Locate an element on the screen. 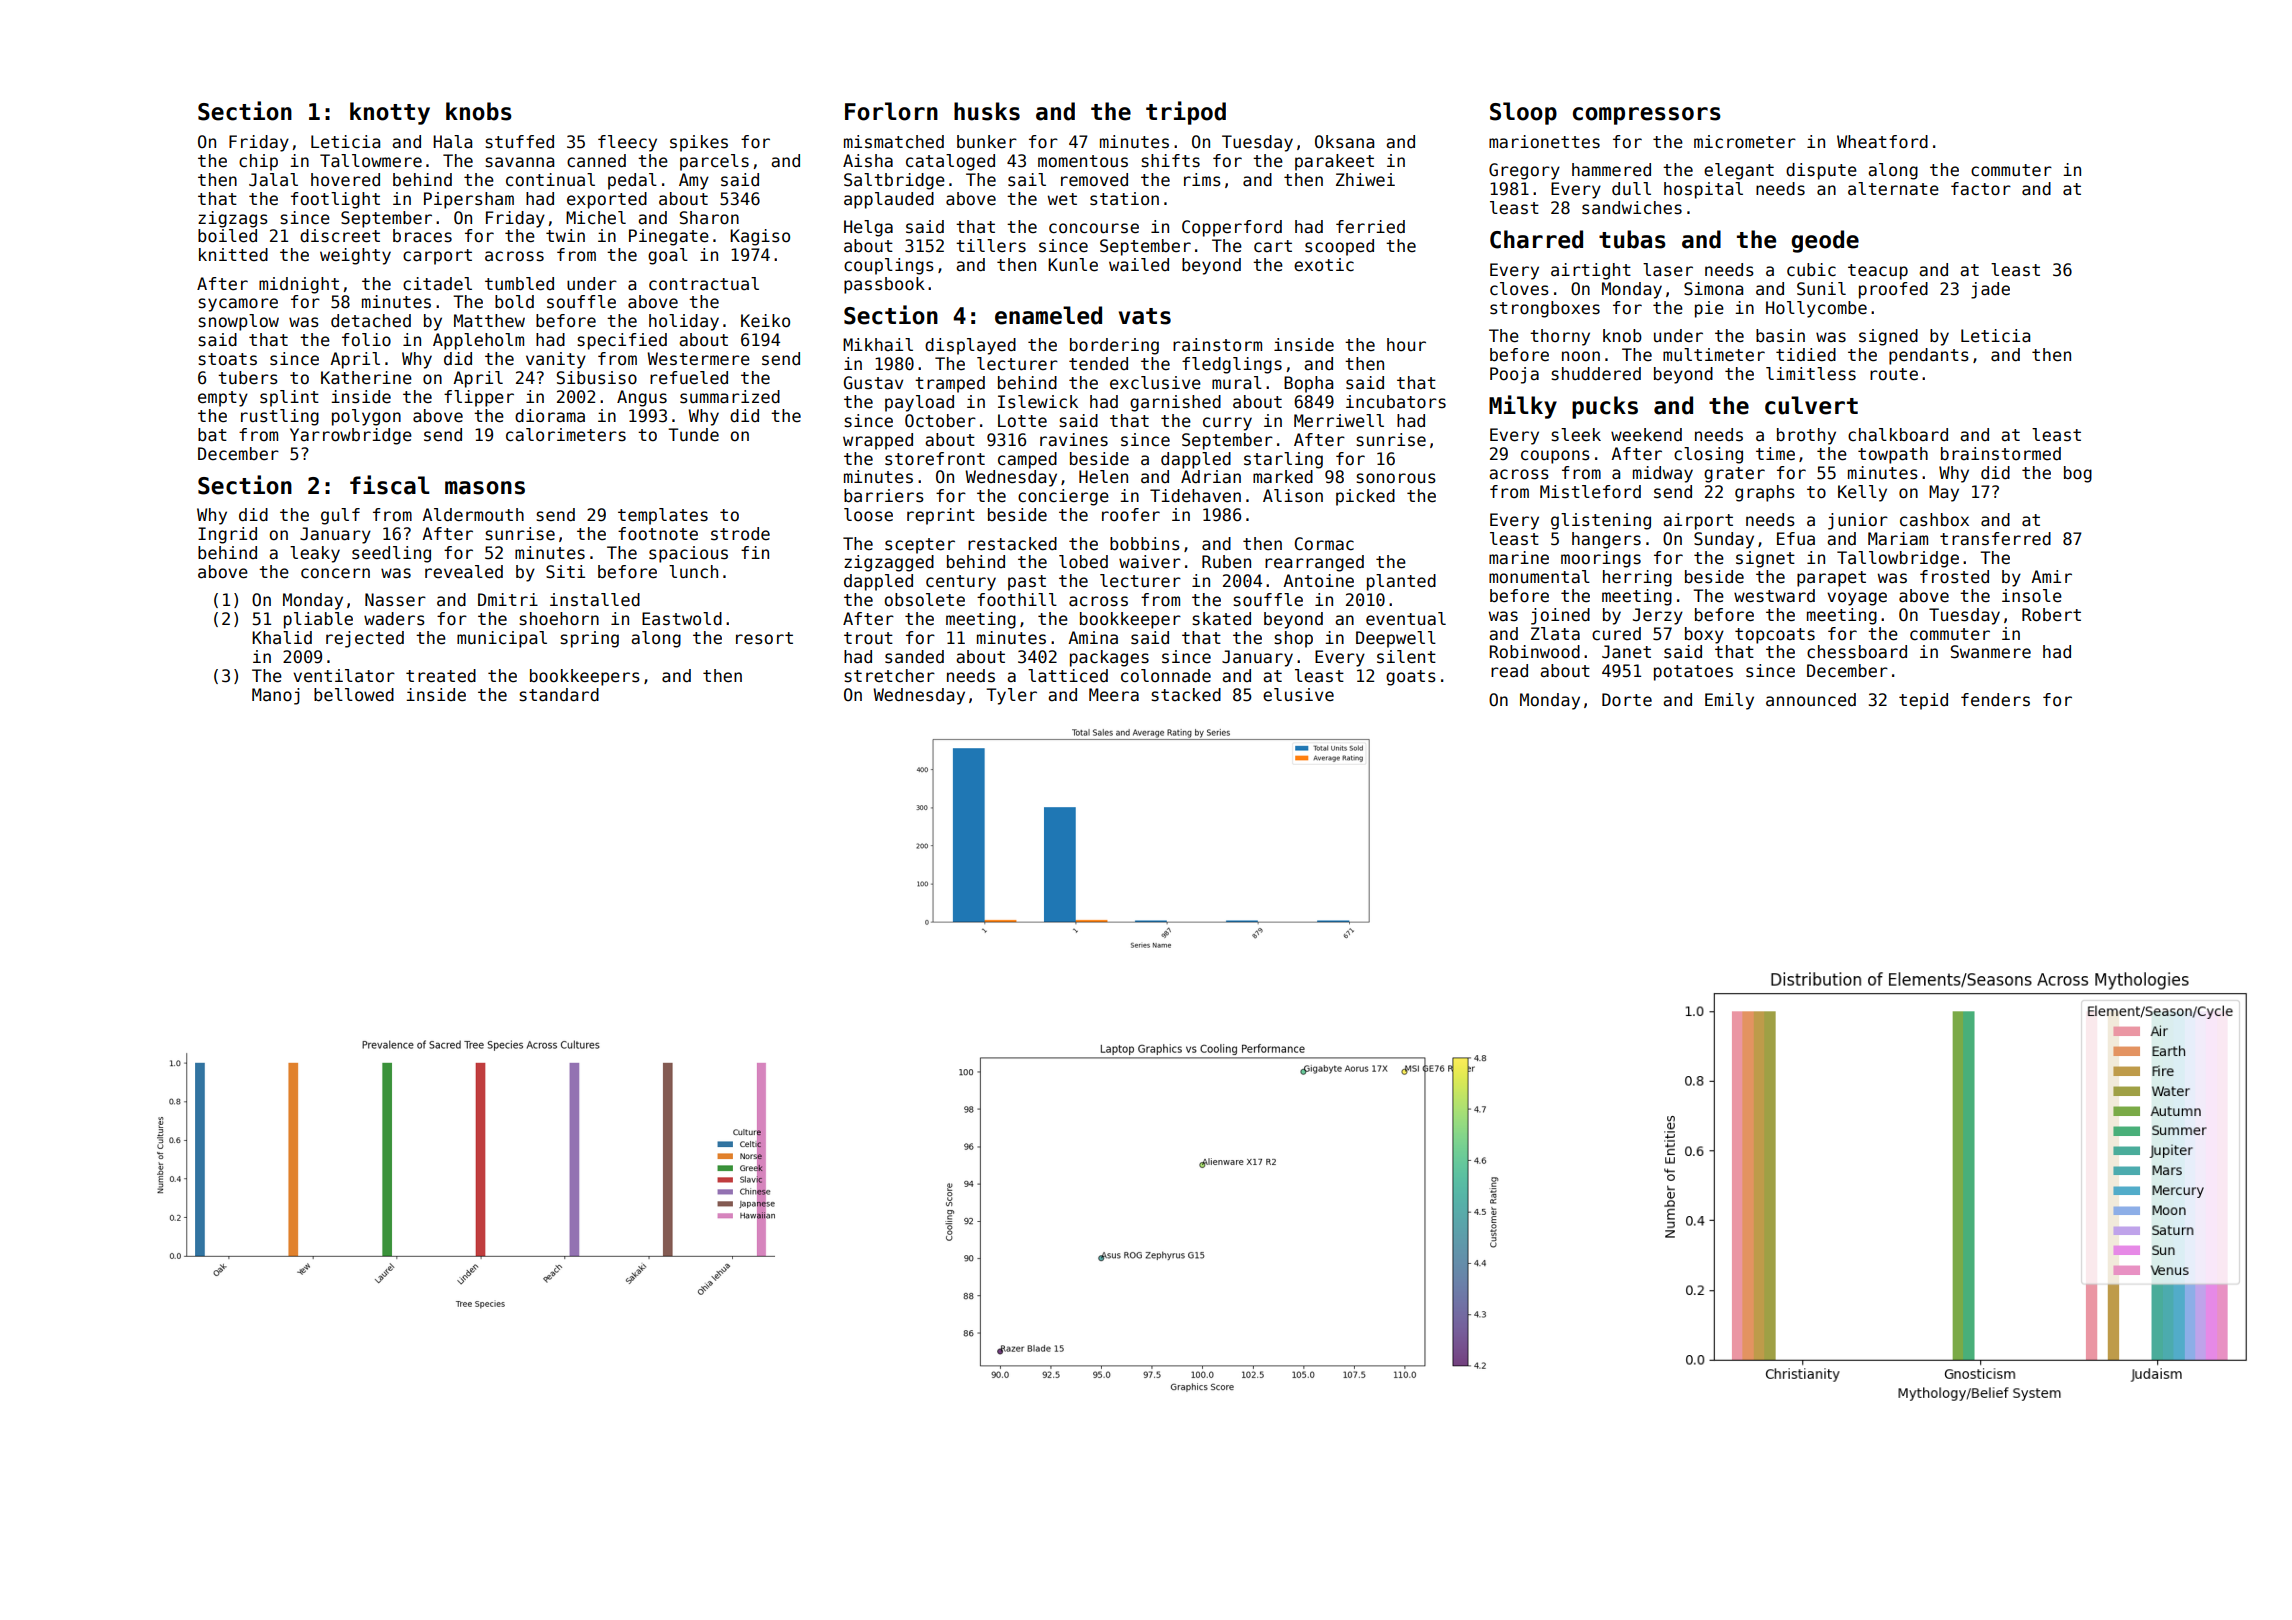 This screenshot has height=1620, width=2292. compressors is located at coordinates (1647, 116).
